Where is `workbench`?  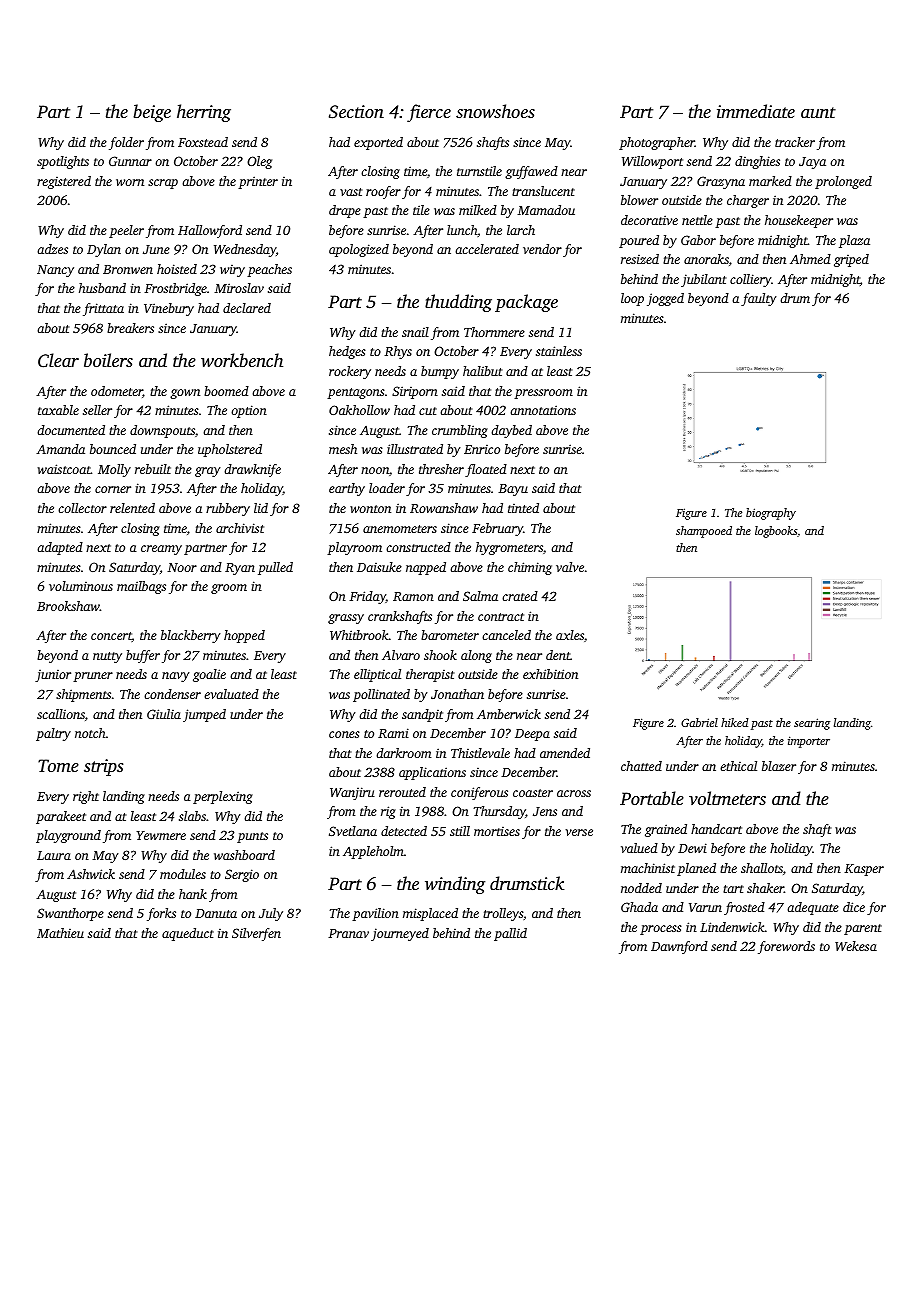
workbench is located at coordinates (242, 360).
